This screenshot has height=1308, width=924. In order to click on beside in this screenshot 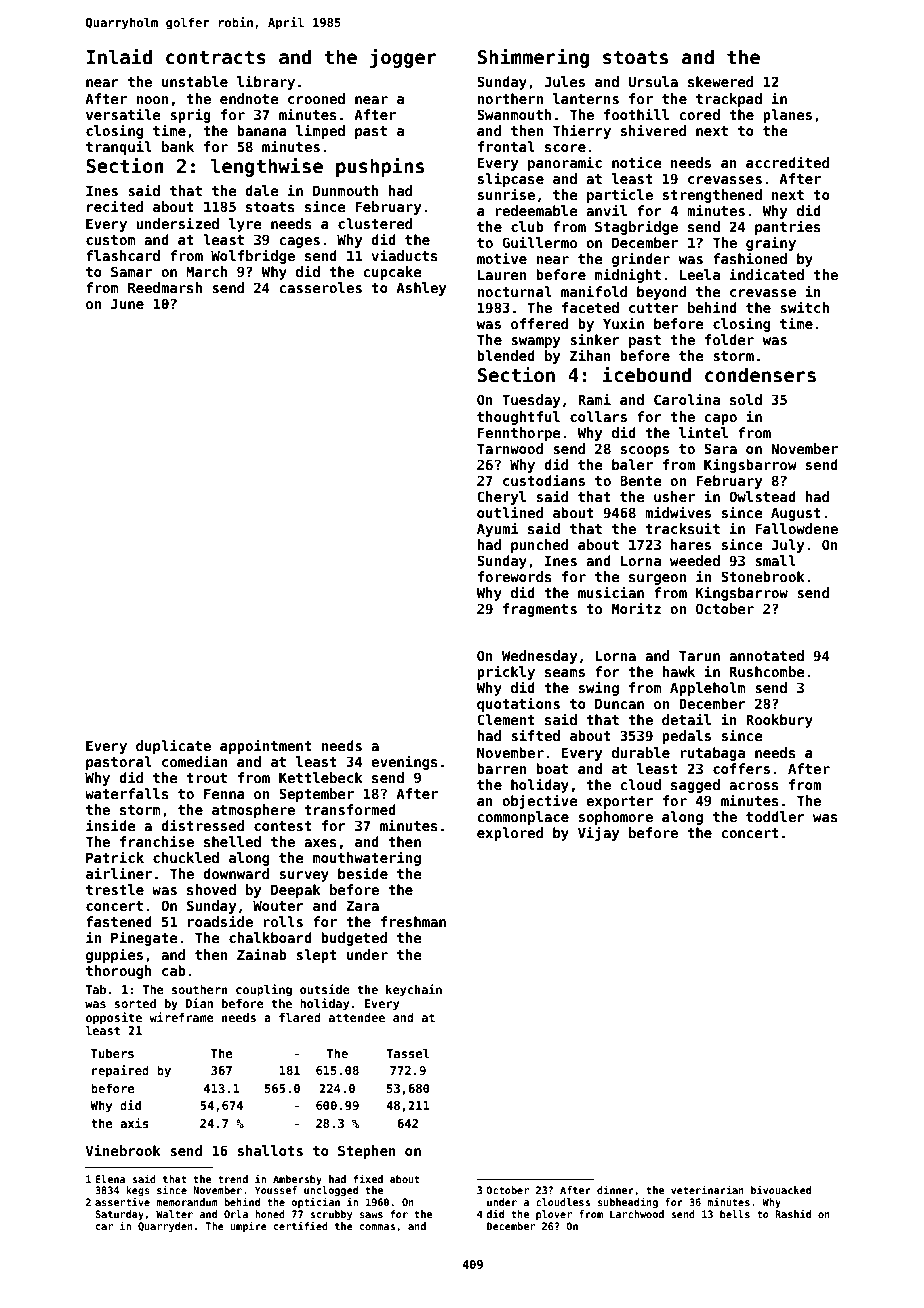, I will do `click(363, 873)`.
